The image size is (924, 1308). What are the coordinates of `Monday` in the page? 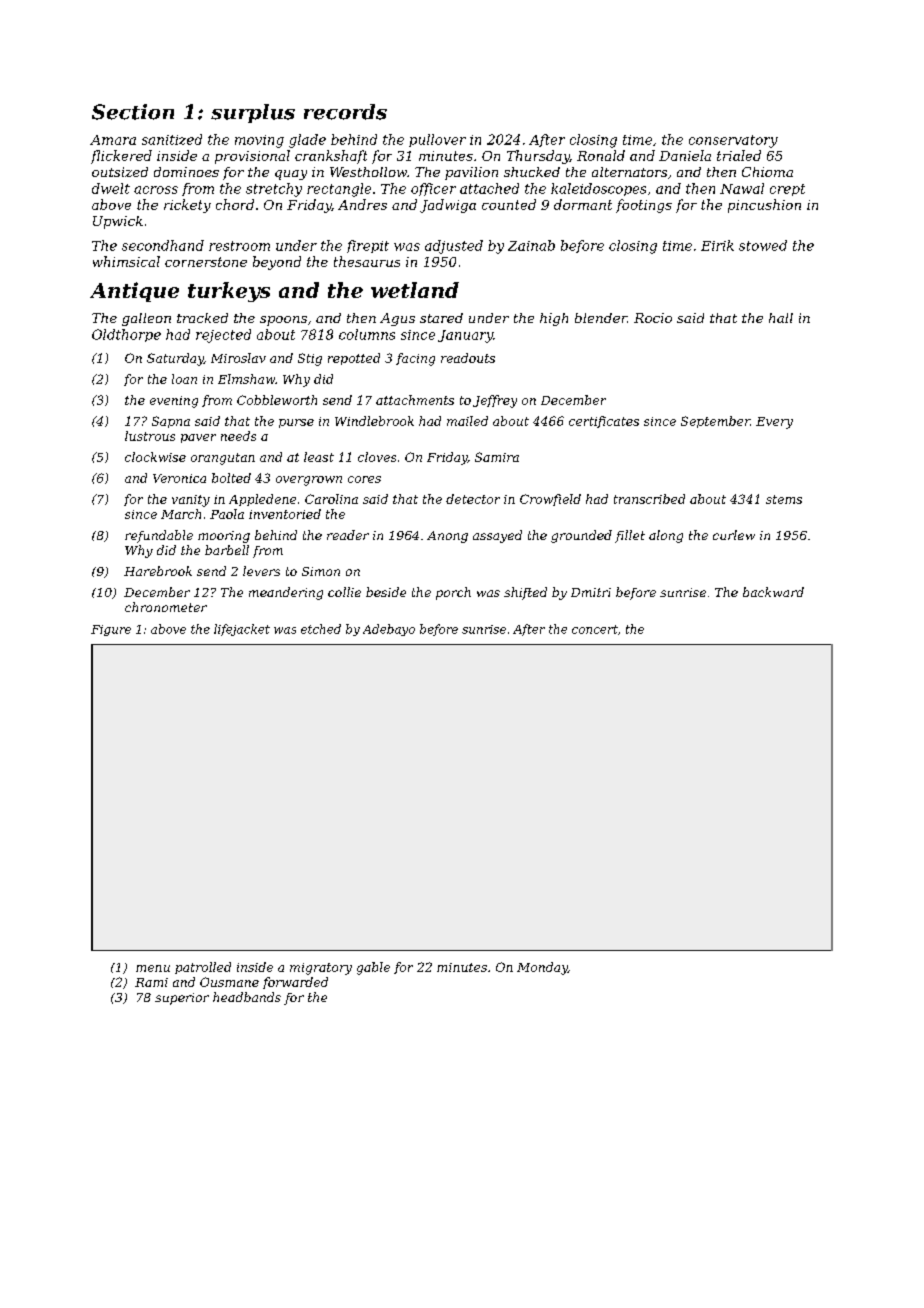 It's located at (542, 968).
